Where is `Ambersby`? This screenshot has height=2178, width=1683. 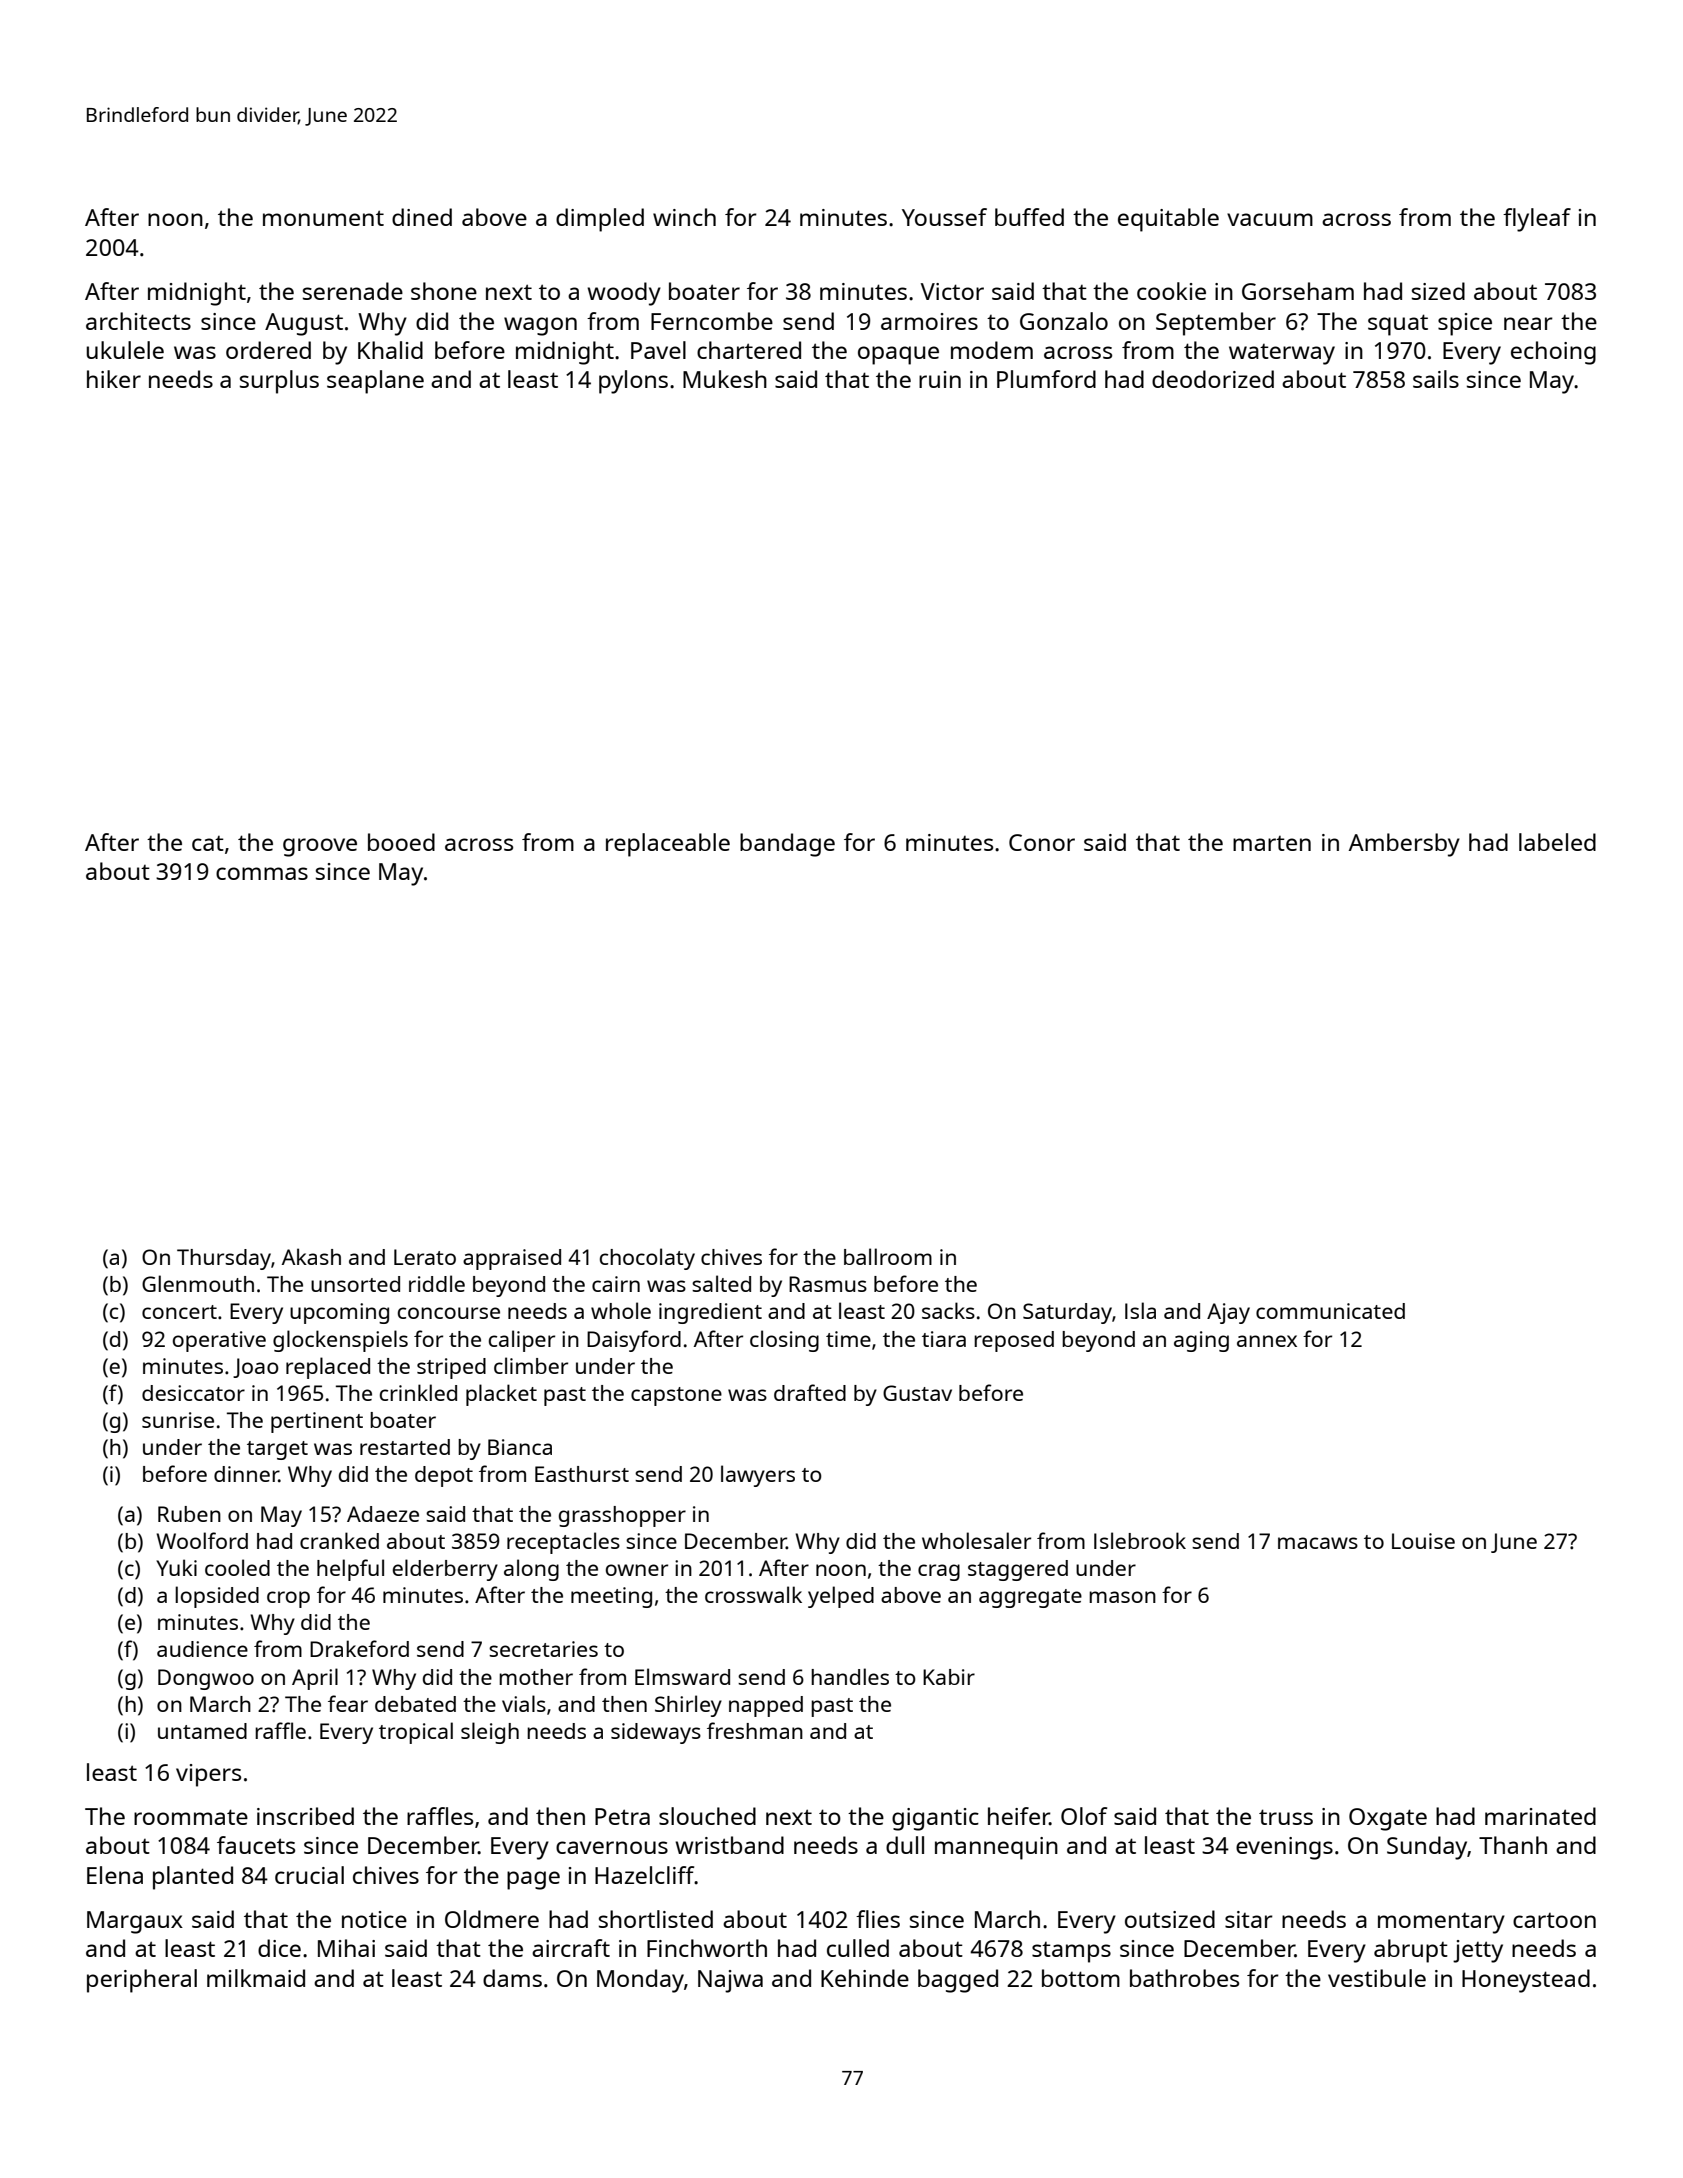 Ambersby is located at coordinates (1404, 845).
